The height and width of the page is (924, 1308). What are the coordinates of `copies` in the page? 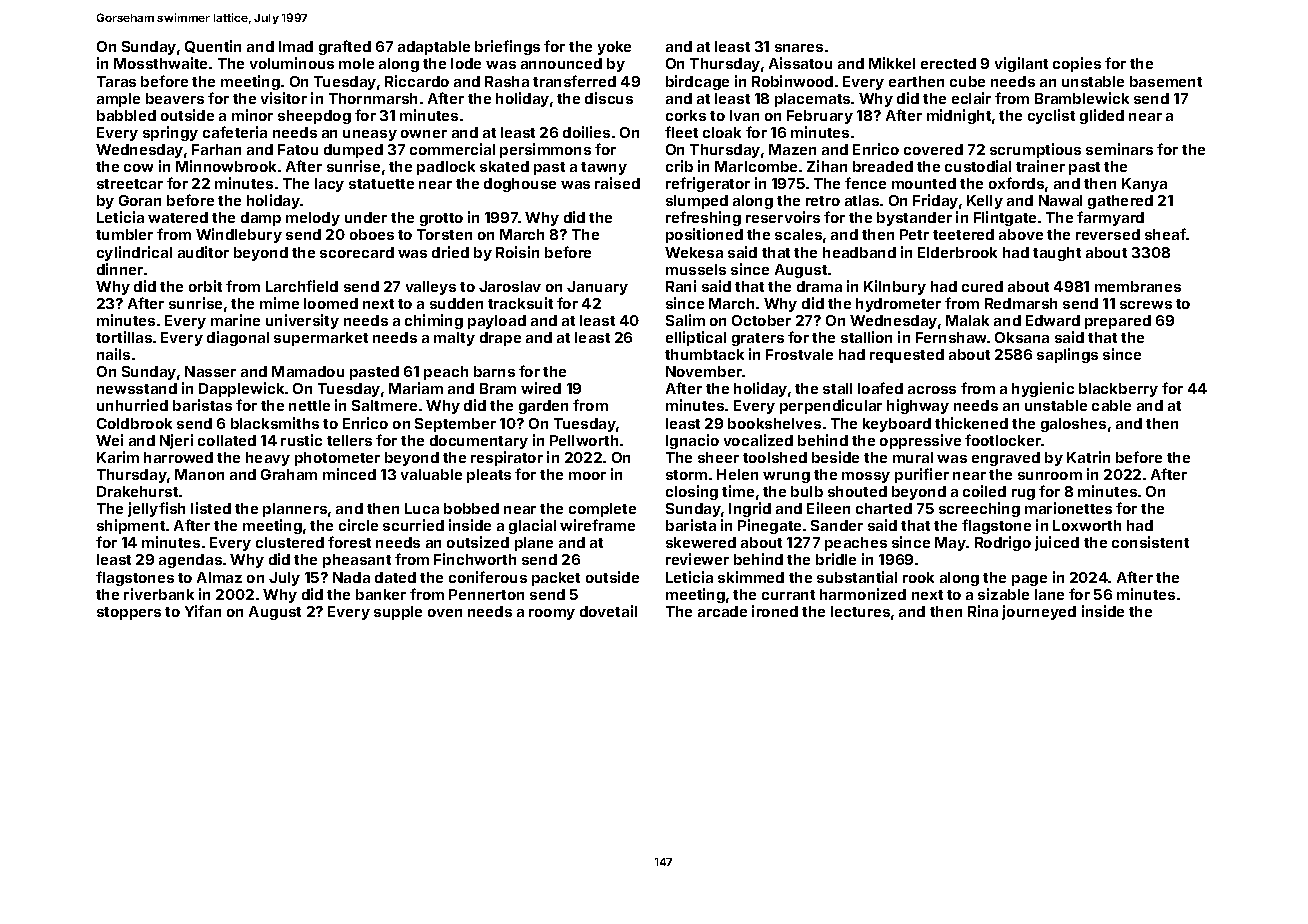 It's located at (1077, 64).
